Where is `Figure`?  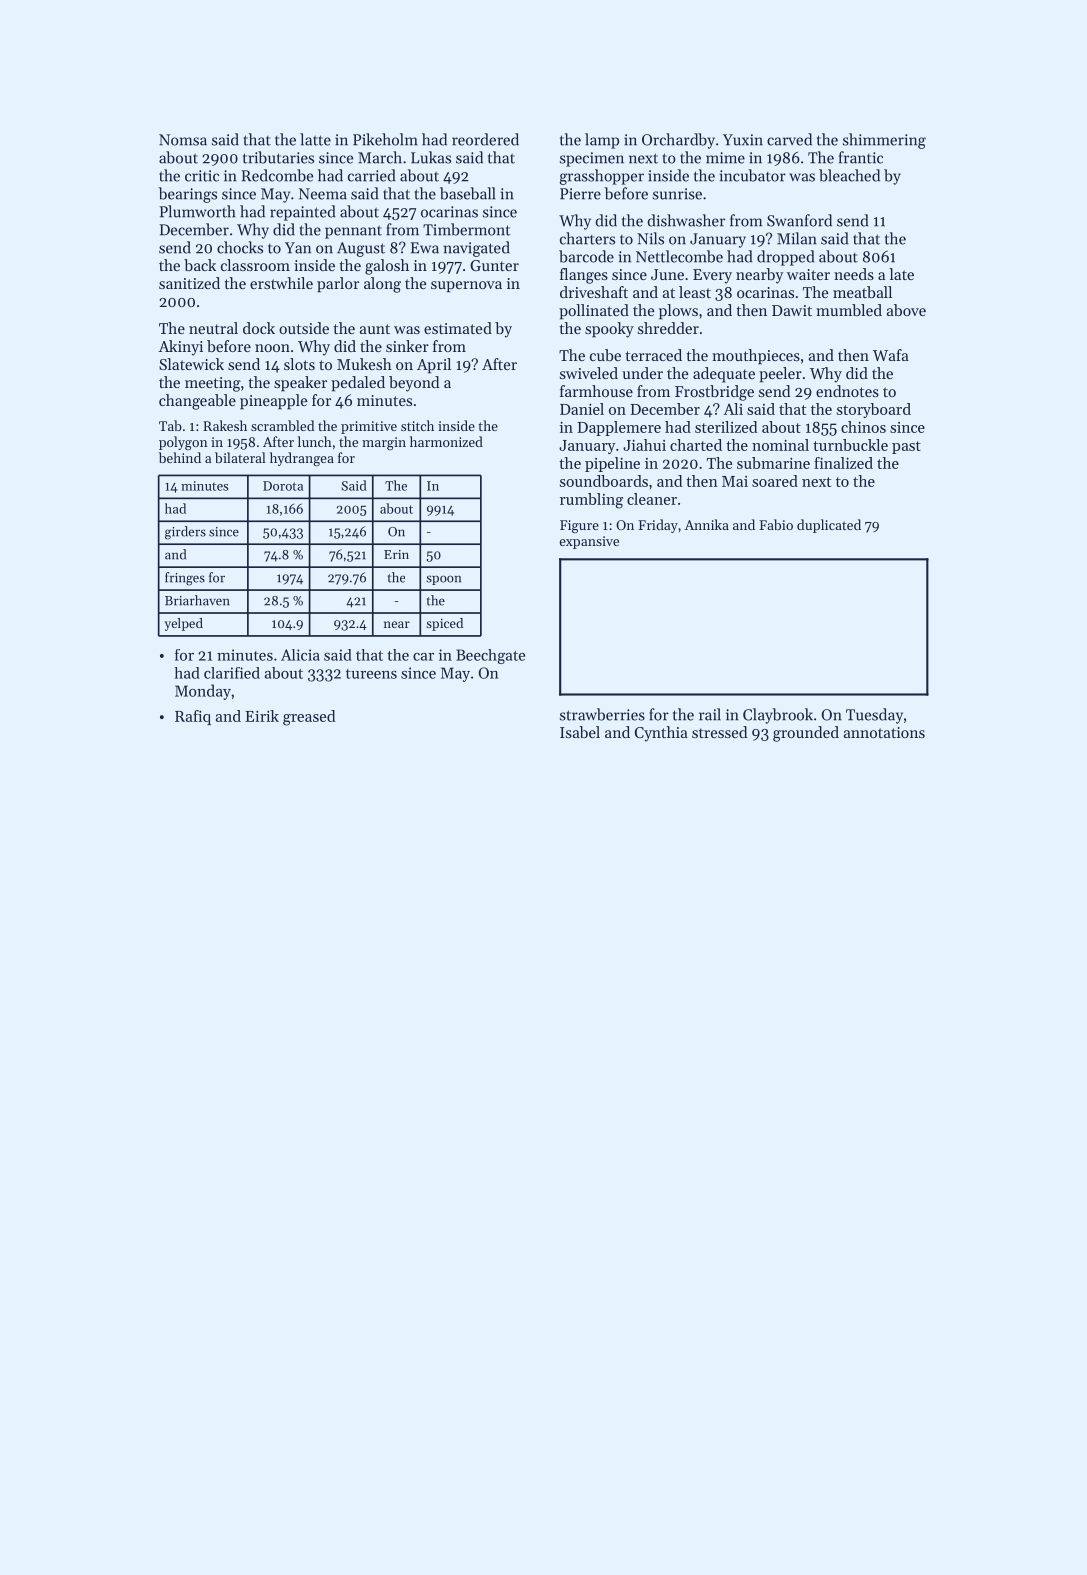 Figure is located at coordinates (579, 526).
